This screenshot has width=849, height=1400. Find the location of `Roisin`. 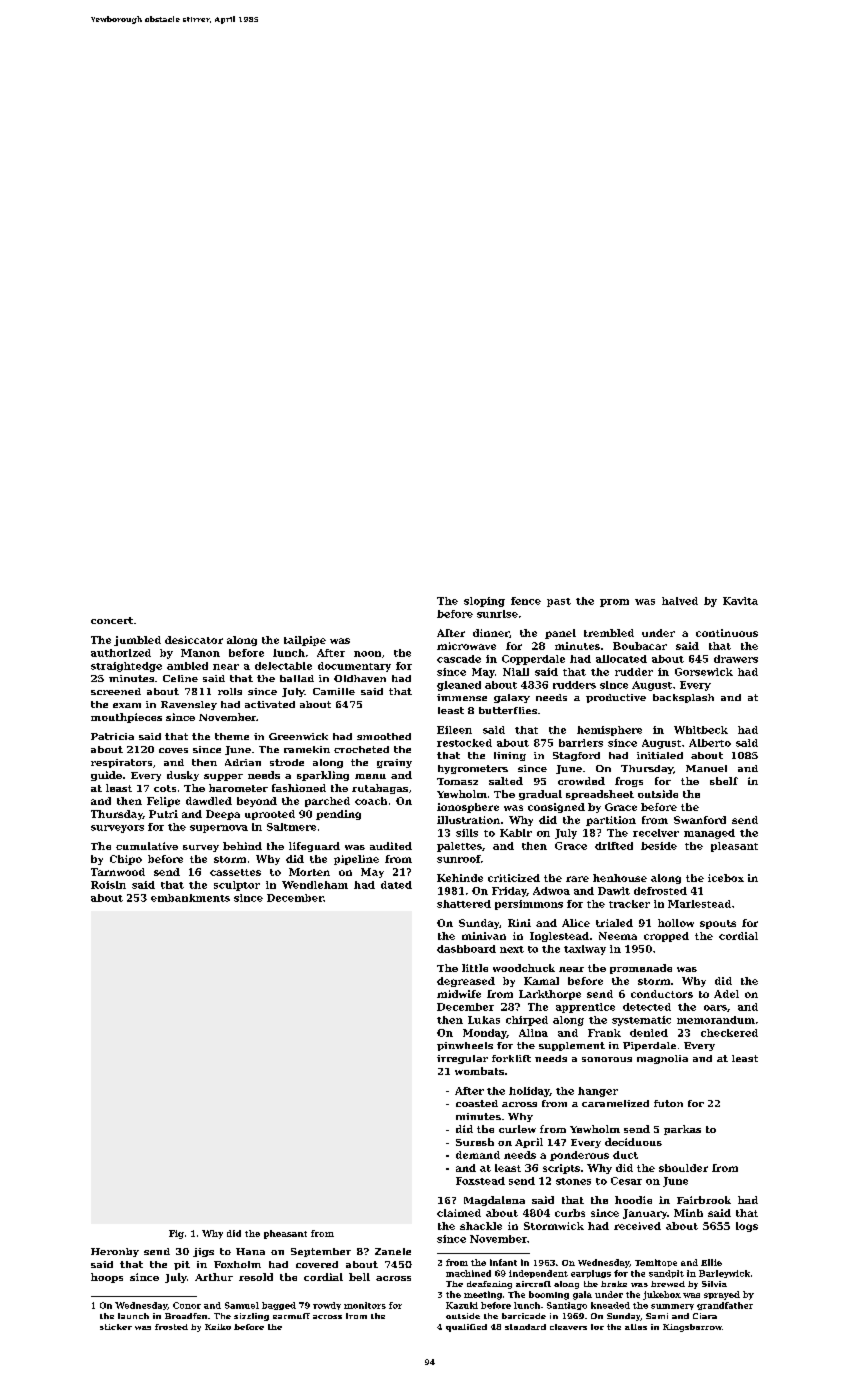

Roisin is located at coordinates (108, 885).
